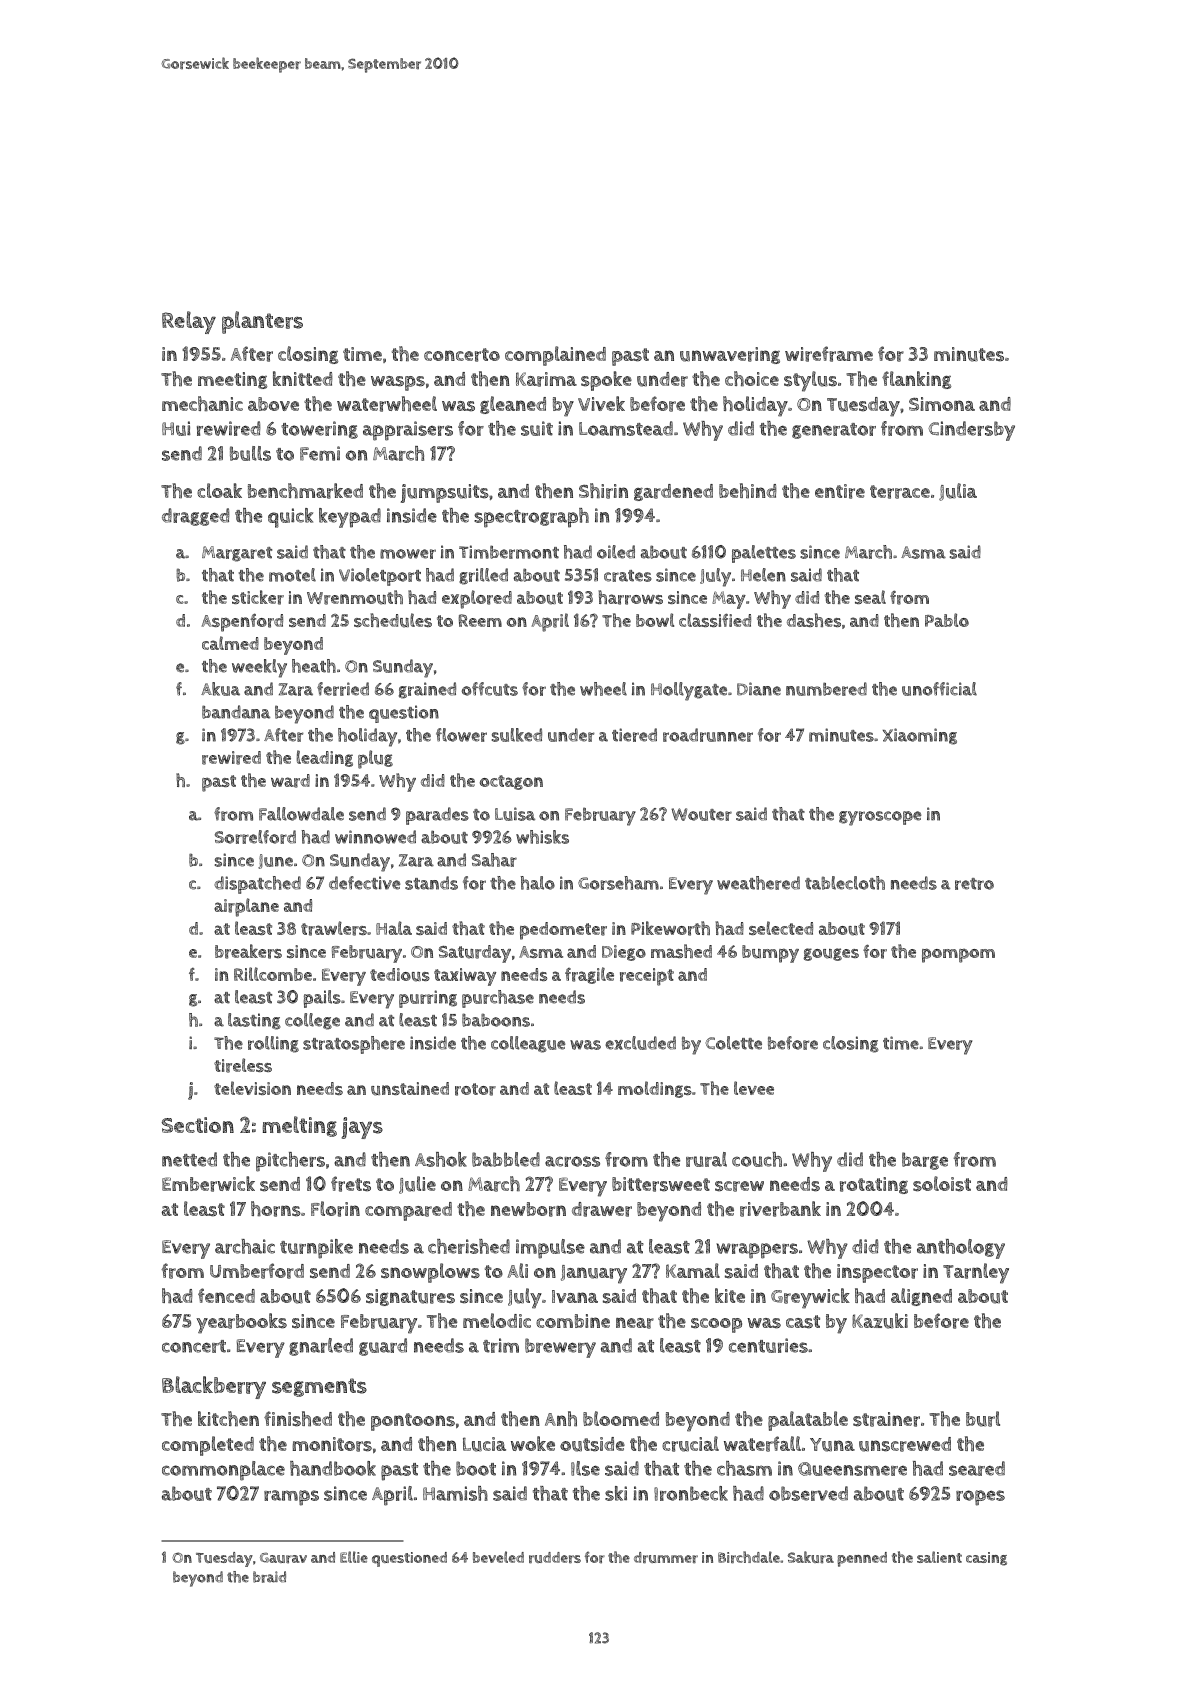  I want to click on Gorseham, so click(618, 883).
